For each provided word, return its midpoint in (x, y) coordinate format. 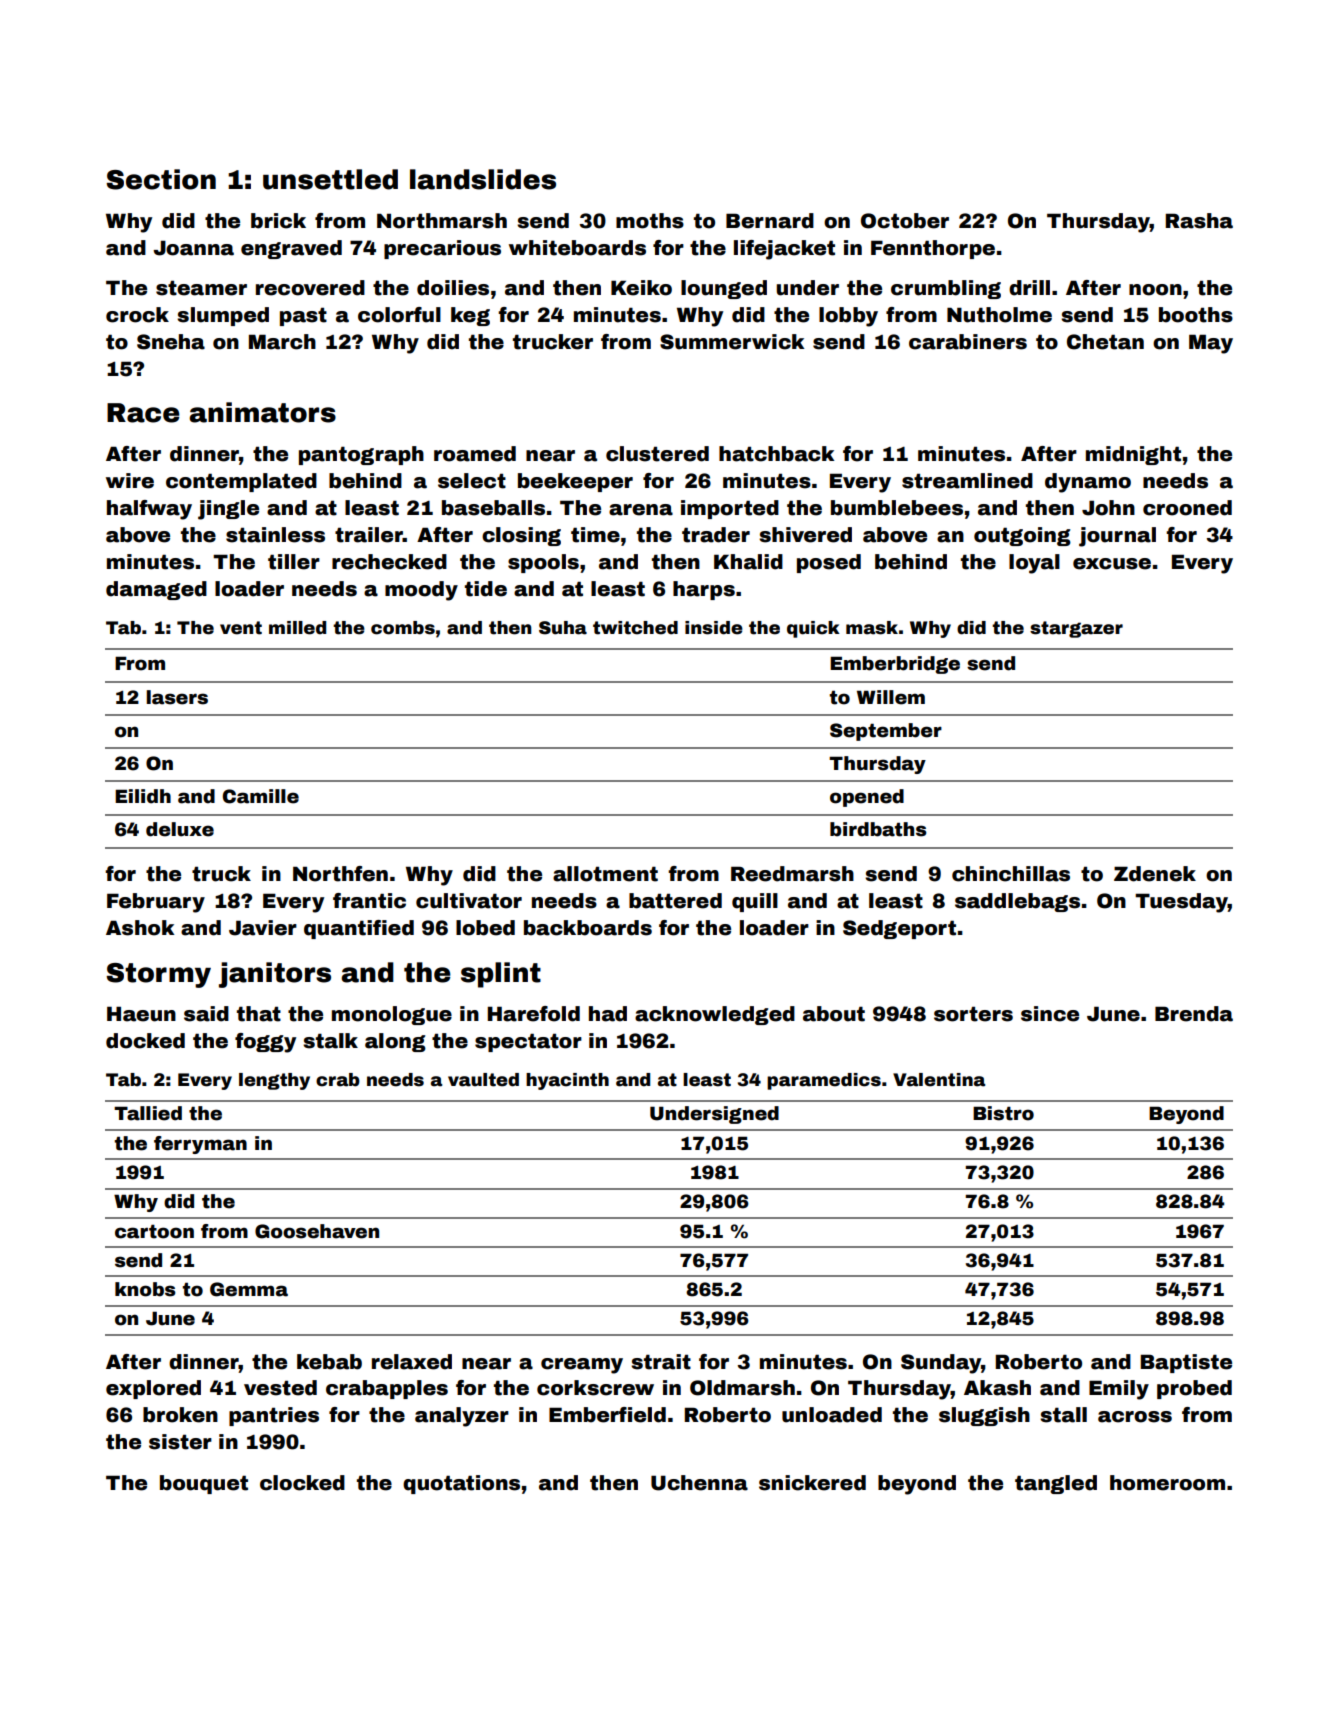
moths (650, 221)
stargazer (1076, 629)
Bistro (1003, 1113)
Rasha (1199, 221)
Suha (563, 628)
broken (180, 1415)
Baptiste (1186, 1363)
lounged (724, 289)
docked (145, 1041)
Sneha (171, 342)
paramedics (824, 1081)
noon (1155, 290)
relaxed (412, 1362)
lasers (177, 697)
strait (661, 1362)
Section (161, 179)
